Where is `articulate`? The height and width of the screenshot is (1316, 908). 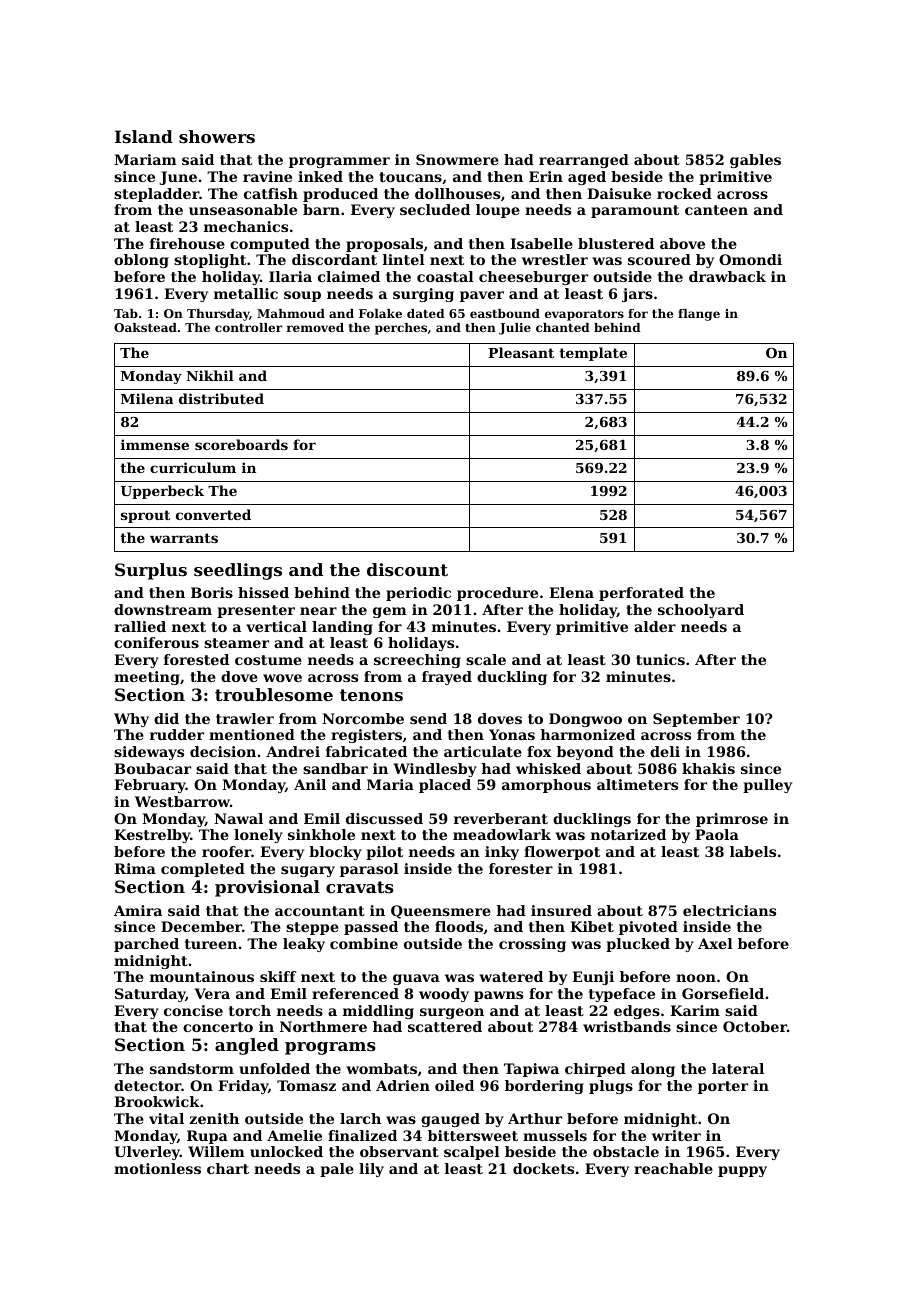
articulate is located at coordinates (483, 751).
